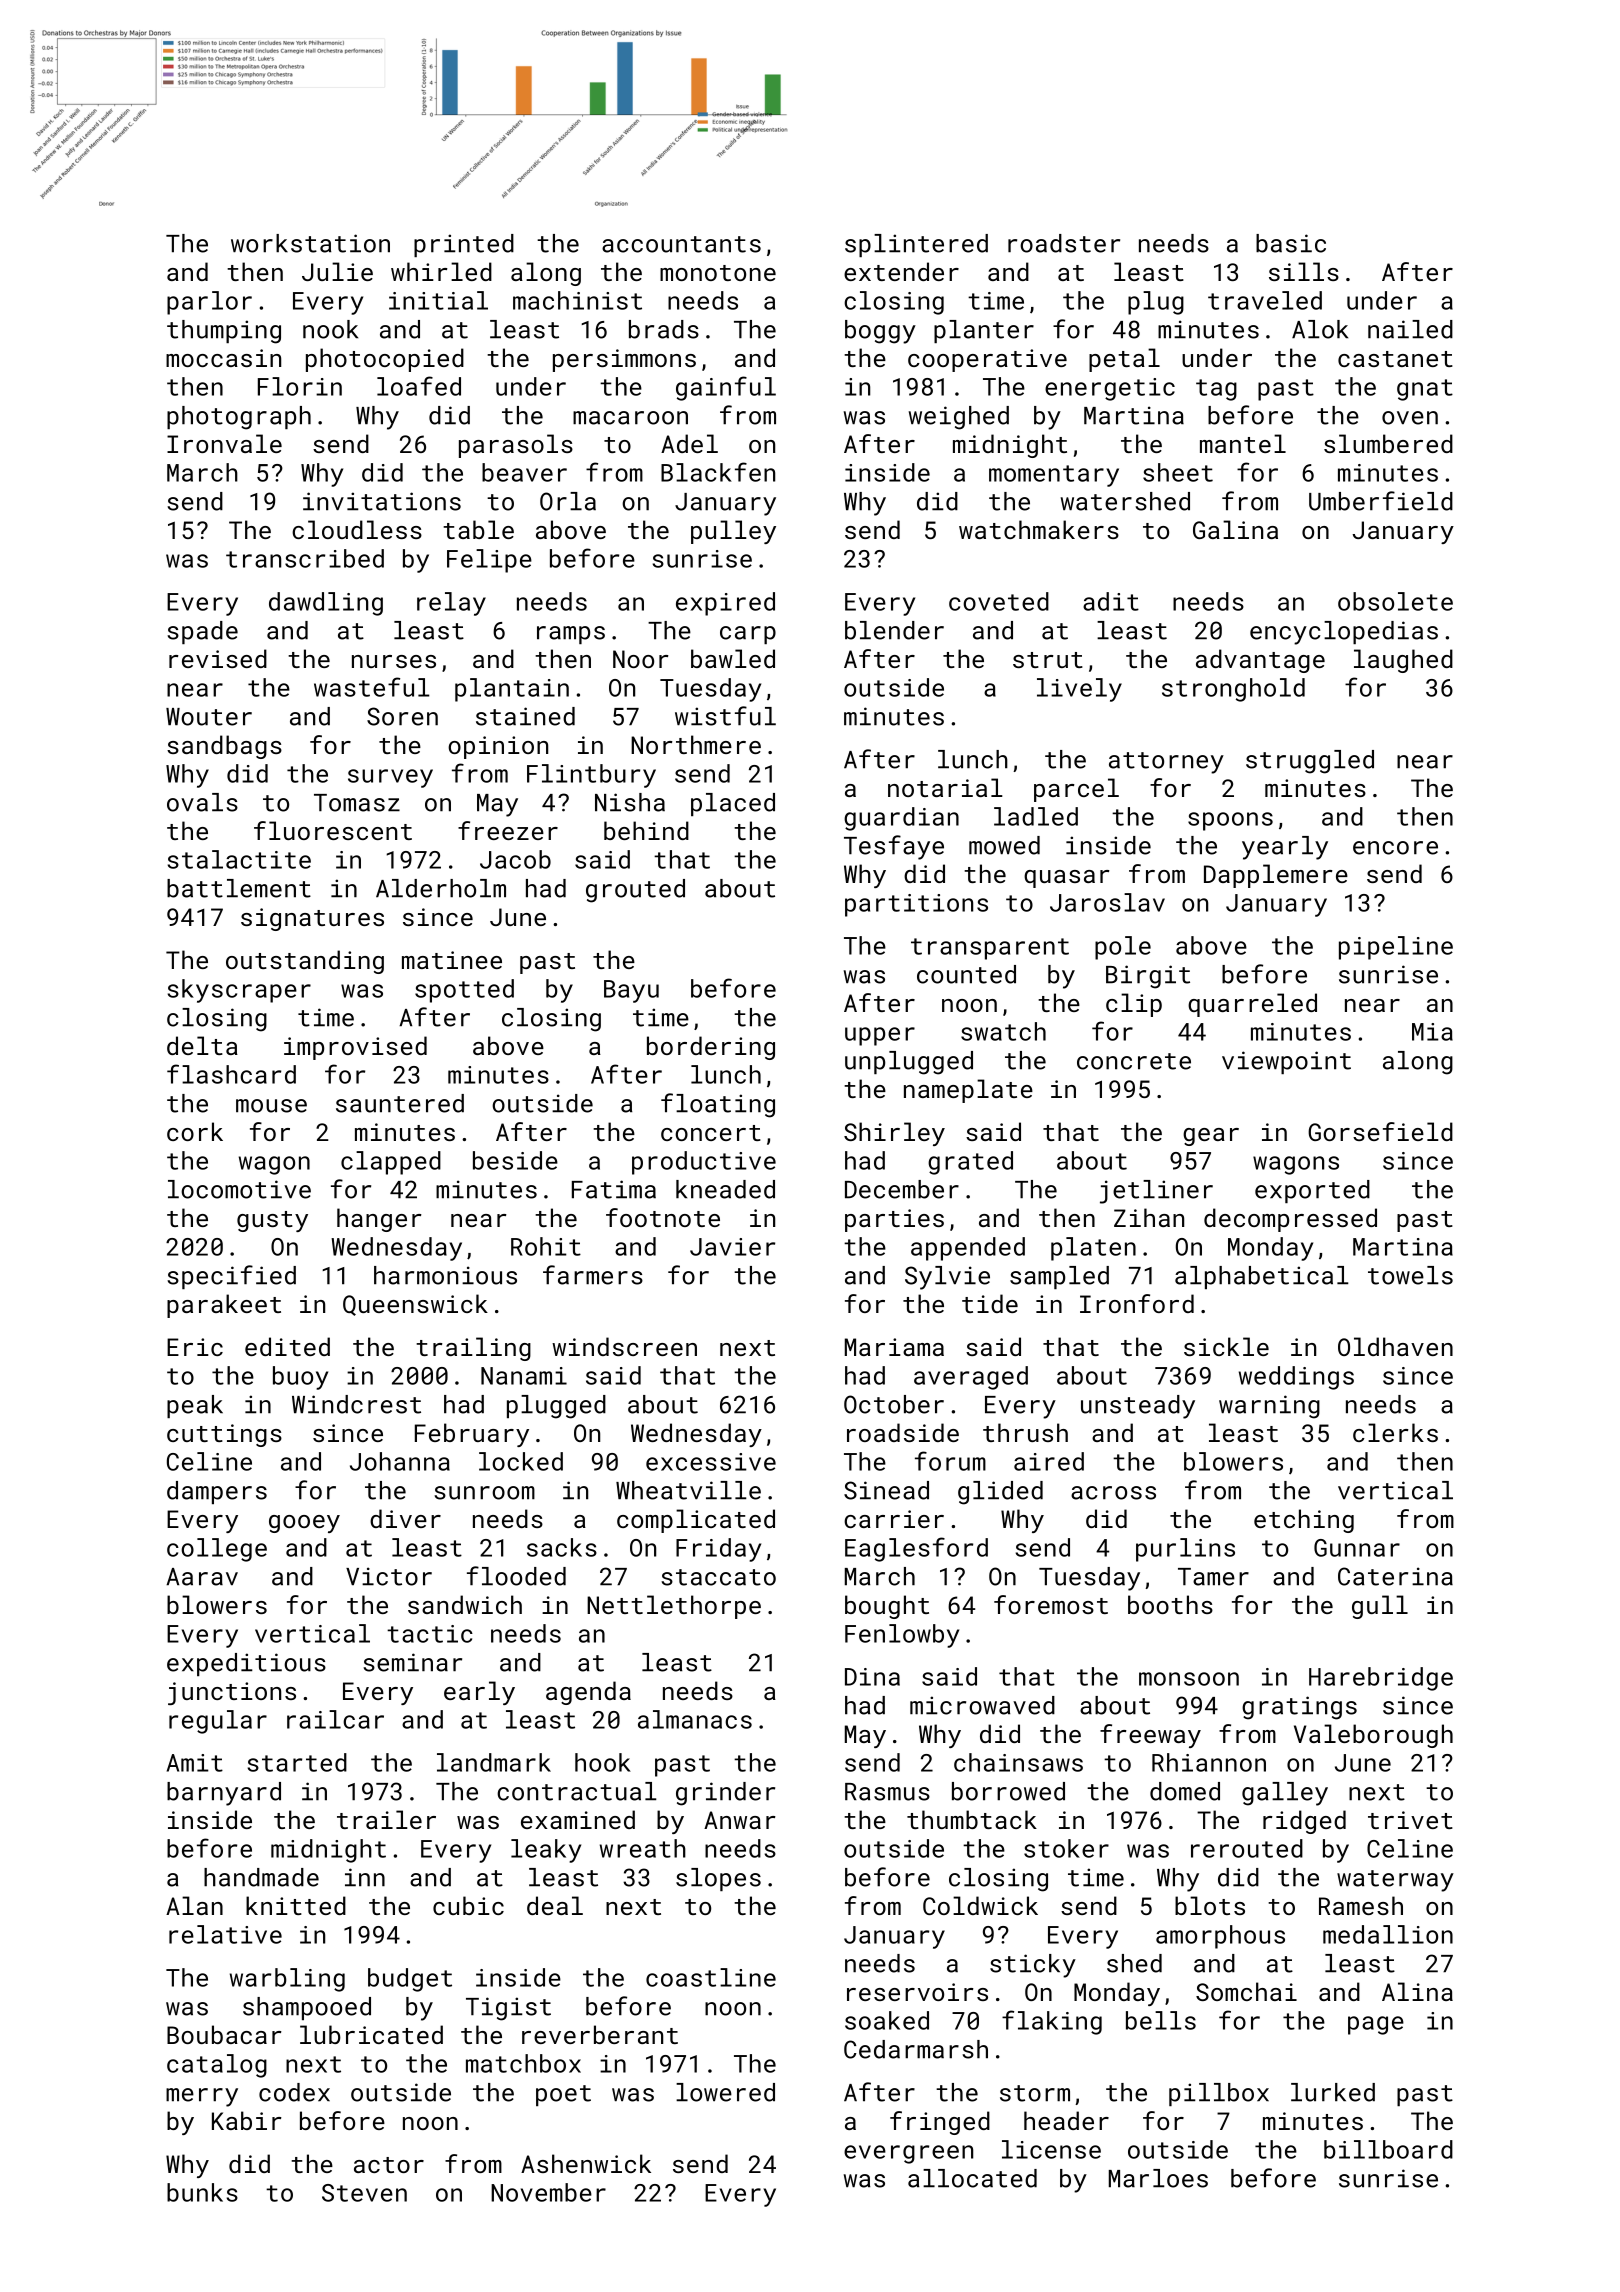  I want to click on gooey, so click(304, 1524).
